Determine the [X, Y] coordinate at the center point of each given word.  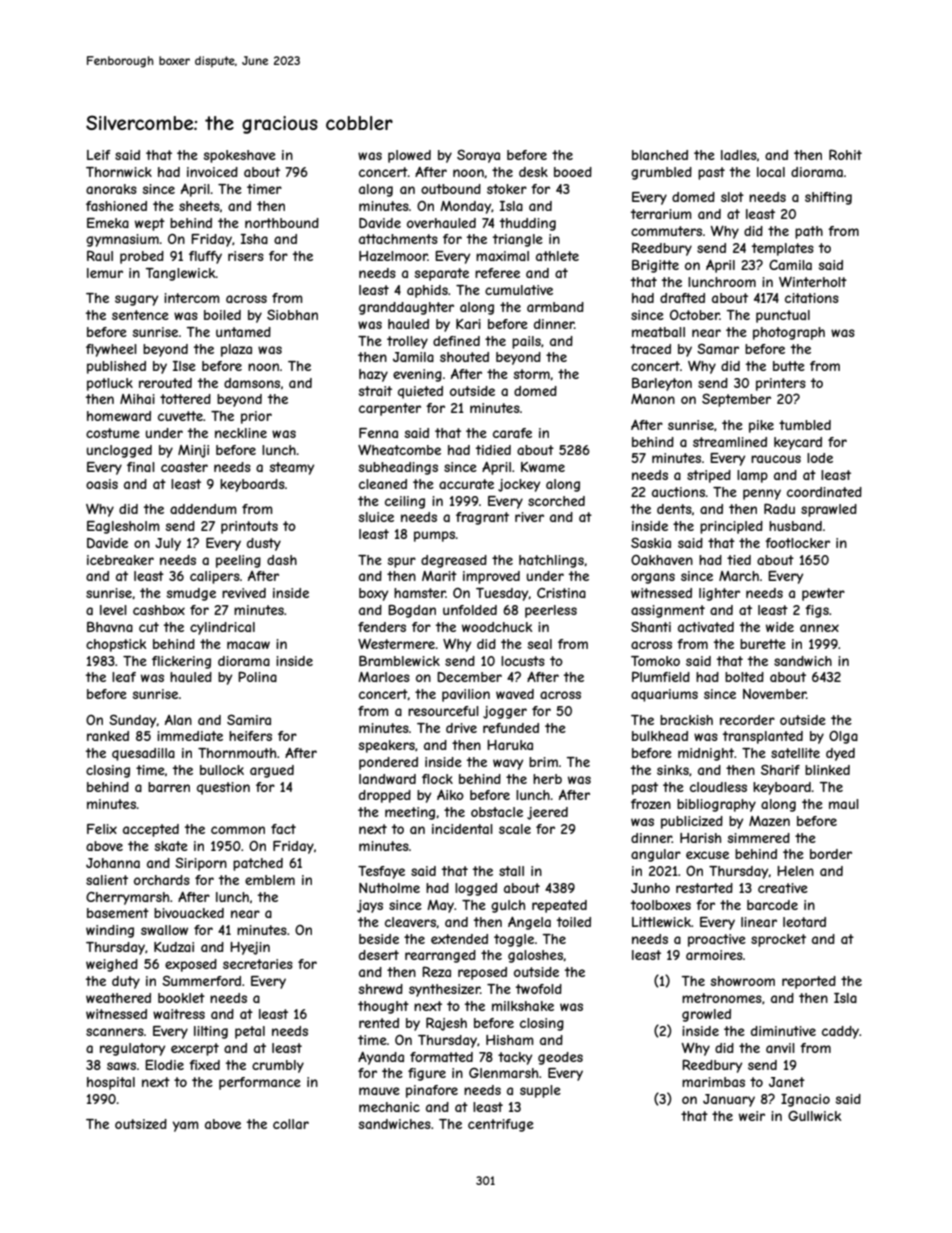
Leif [99, 155]
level [113, 610]
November [774, 694]
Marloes [384, 677]
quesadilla [143, 754]
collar [291, 1124]
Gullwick [814, 1115]
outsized [141, 1124]
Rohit [845, 154]
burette [763, 644]
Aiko [450, 795]
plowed [409, 156]
